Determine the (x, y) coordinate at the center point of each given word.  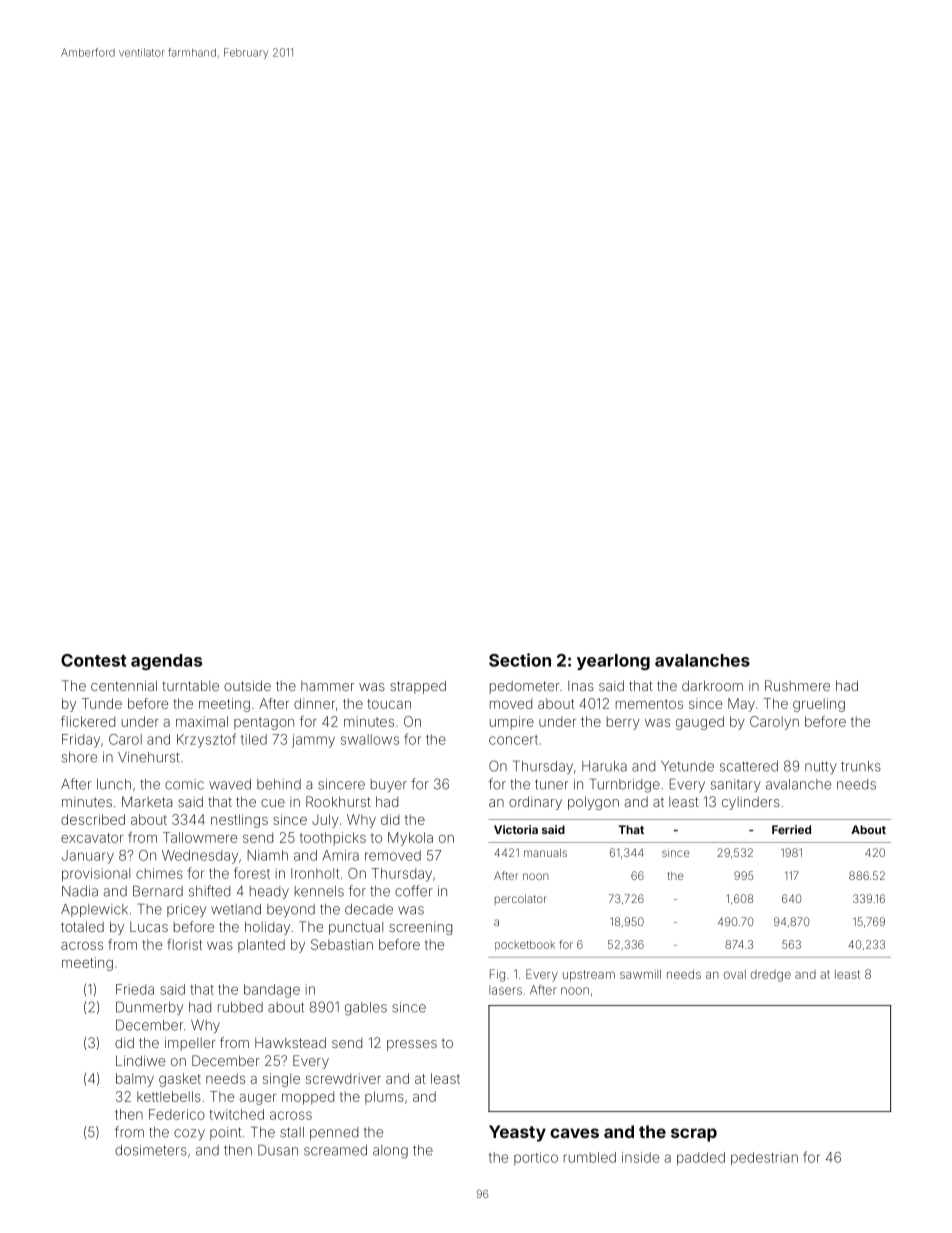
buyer (389, 785)
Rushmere (797, 685)
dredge (771, 976)
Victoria (516, 829)
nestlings (239, 821)
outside (247, 685)
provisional (96, 875)
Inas (581, 686)
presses (412, 1045)
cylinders (751, 803)
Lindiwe (140, 1060)
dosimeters (151, 1150)
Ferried (791, 829)
